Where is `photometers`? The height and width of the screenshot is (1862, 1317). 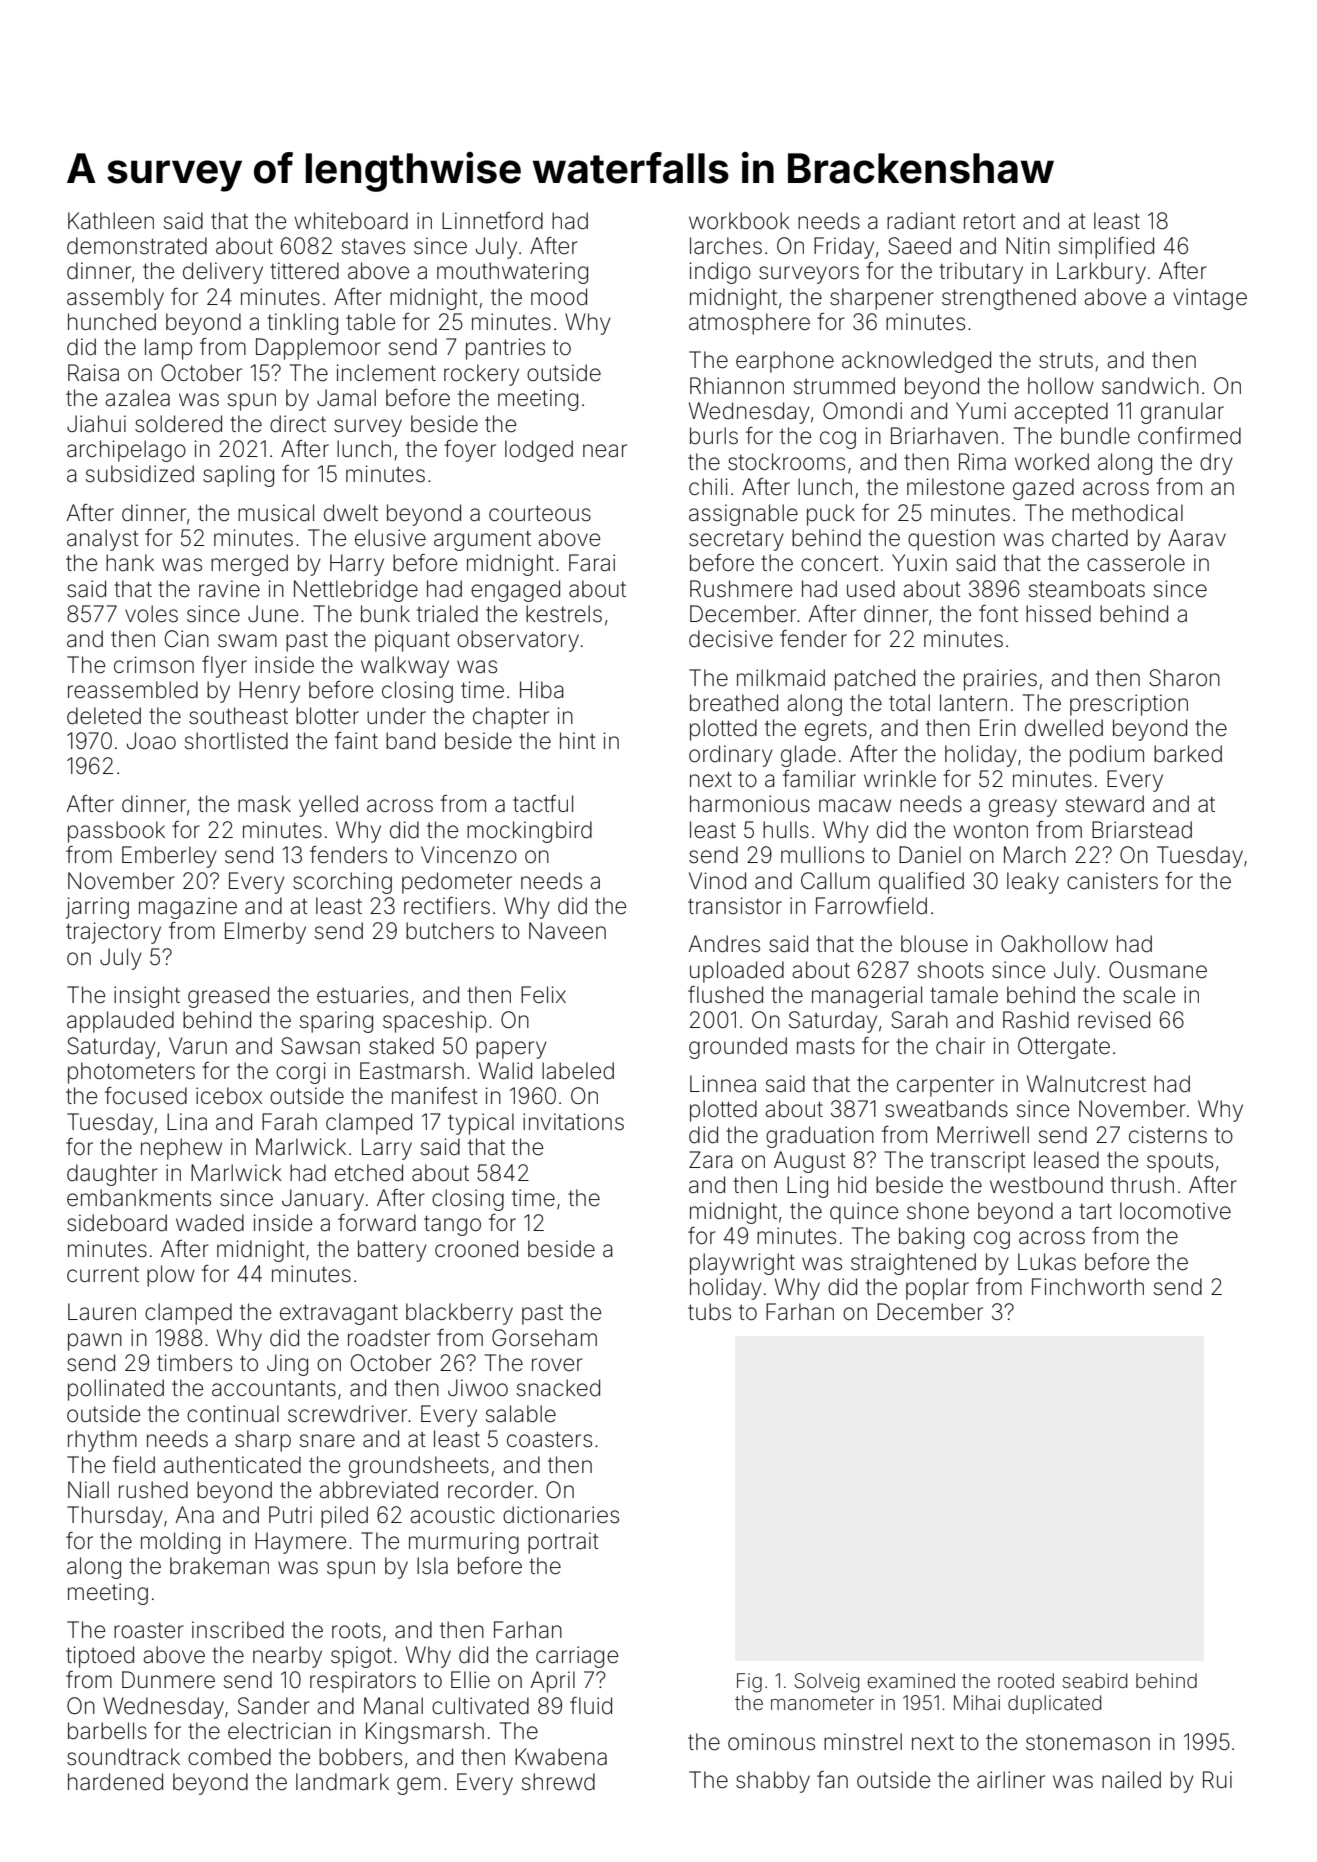
photometers is located at coordinates (131, 1073).
